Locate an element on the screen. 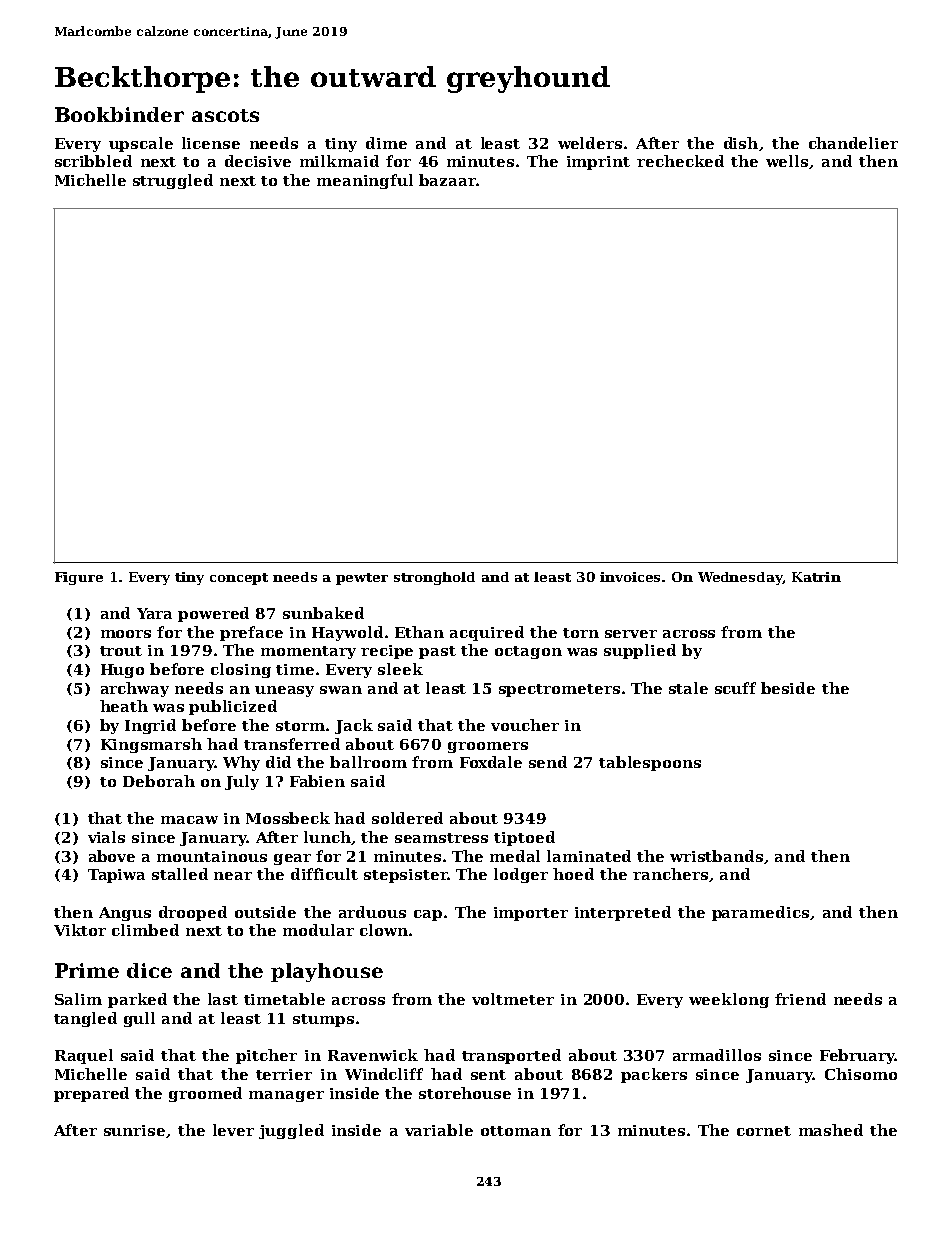  hoed is located at coordinates (573, 874).
